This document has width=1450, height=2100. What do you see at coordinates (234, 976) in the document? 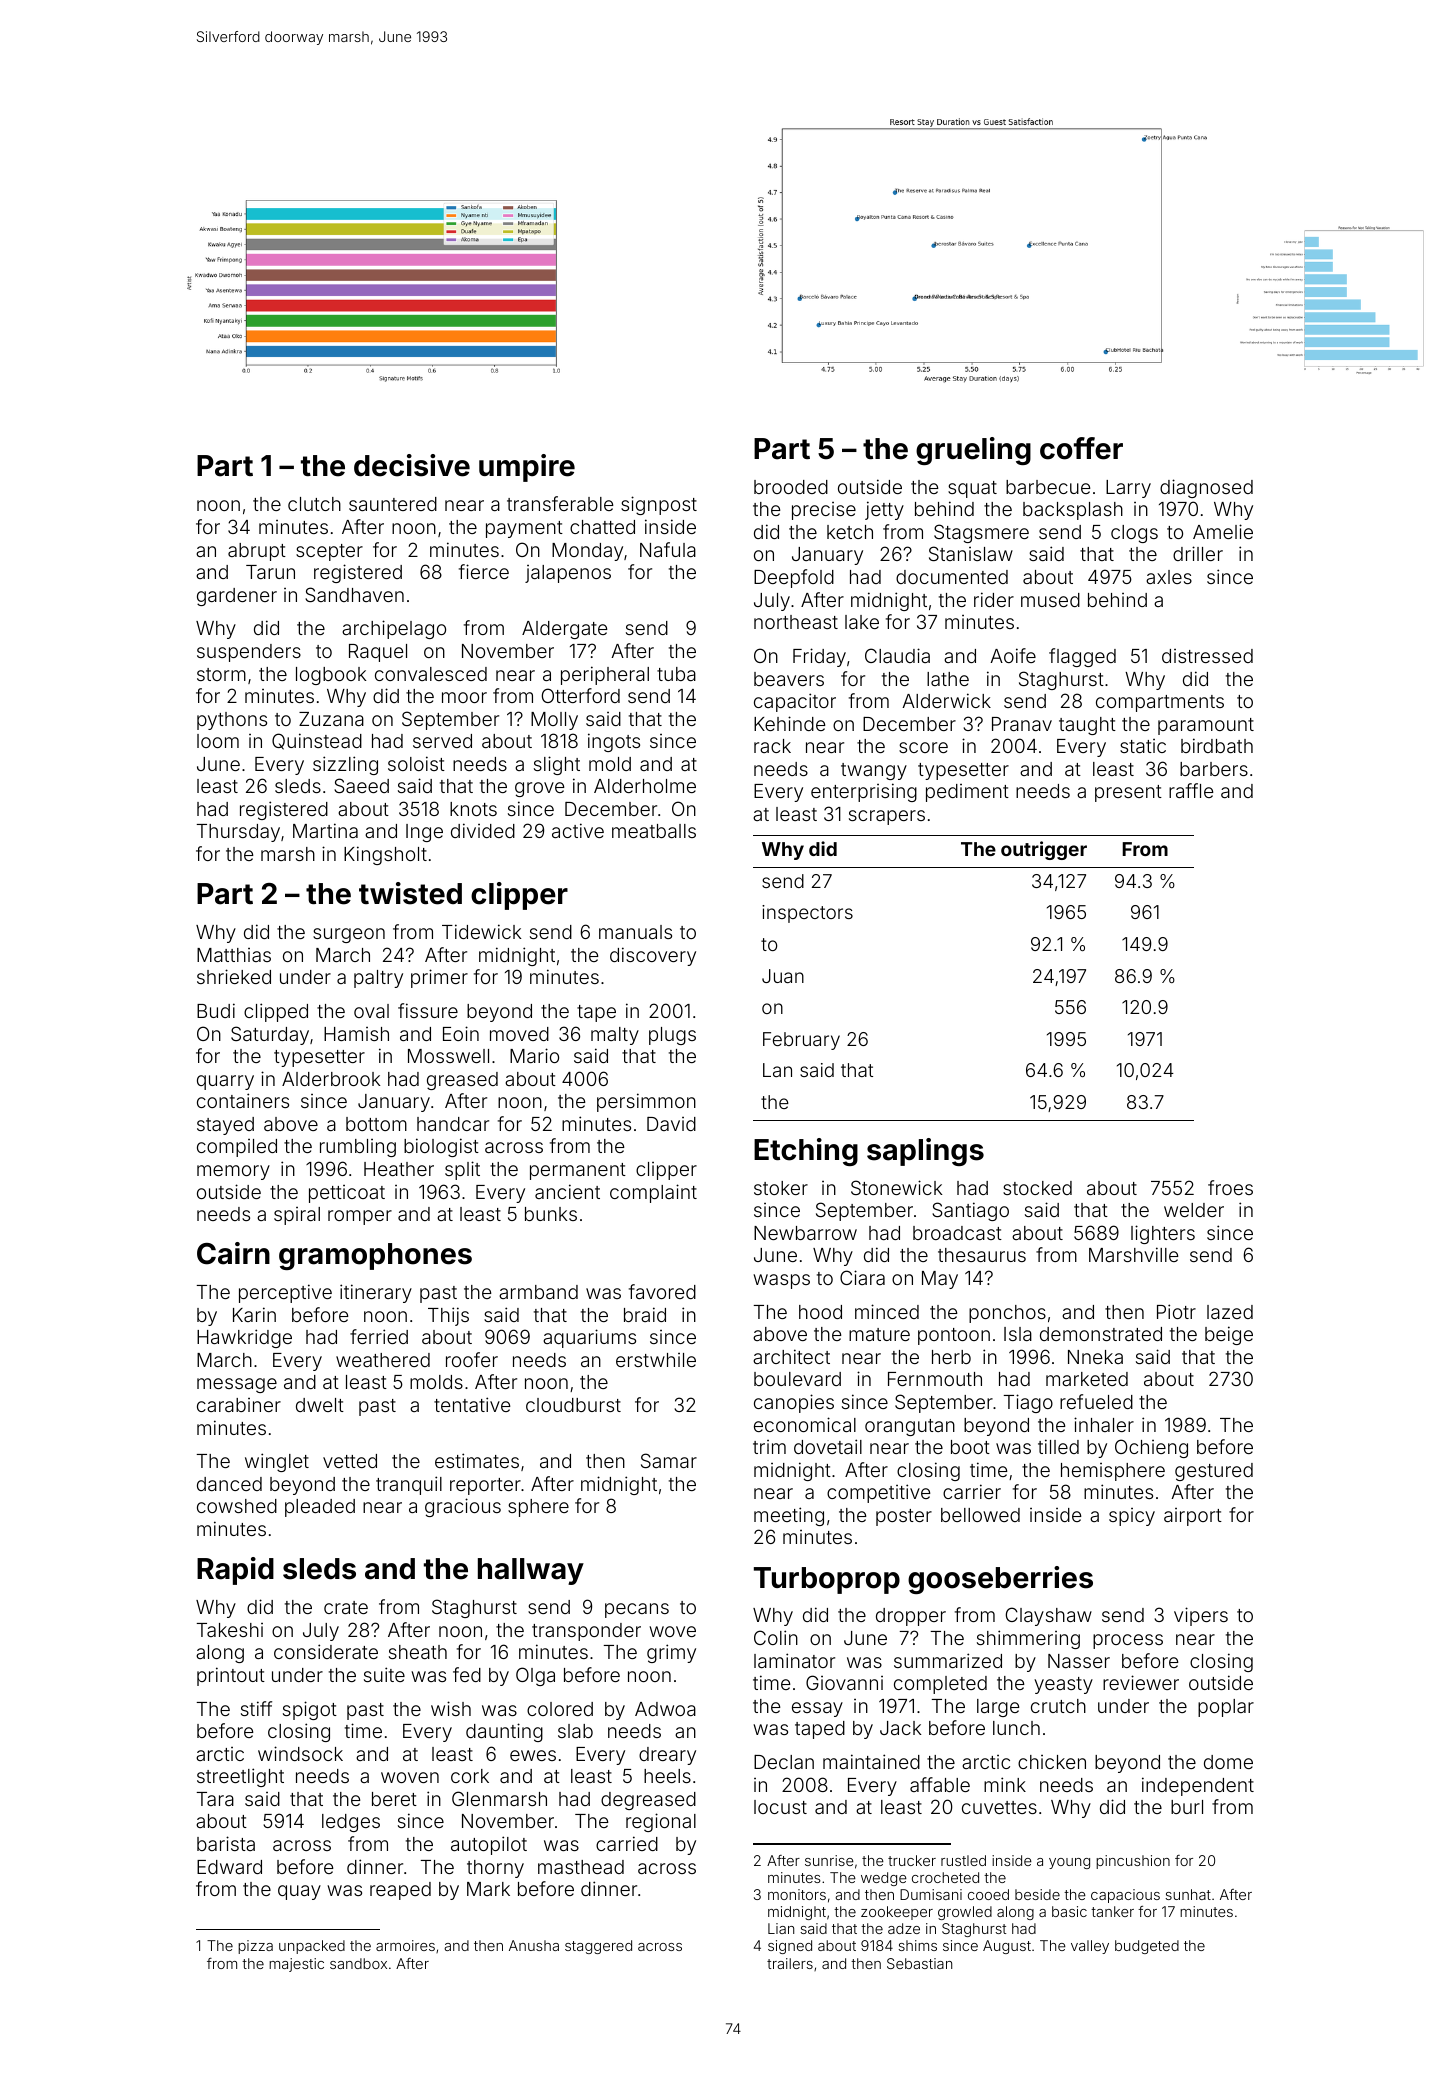
I see `shrieked` at bounding box center [234, 976].
